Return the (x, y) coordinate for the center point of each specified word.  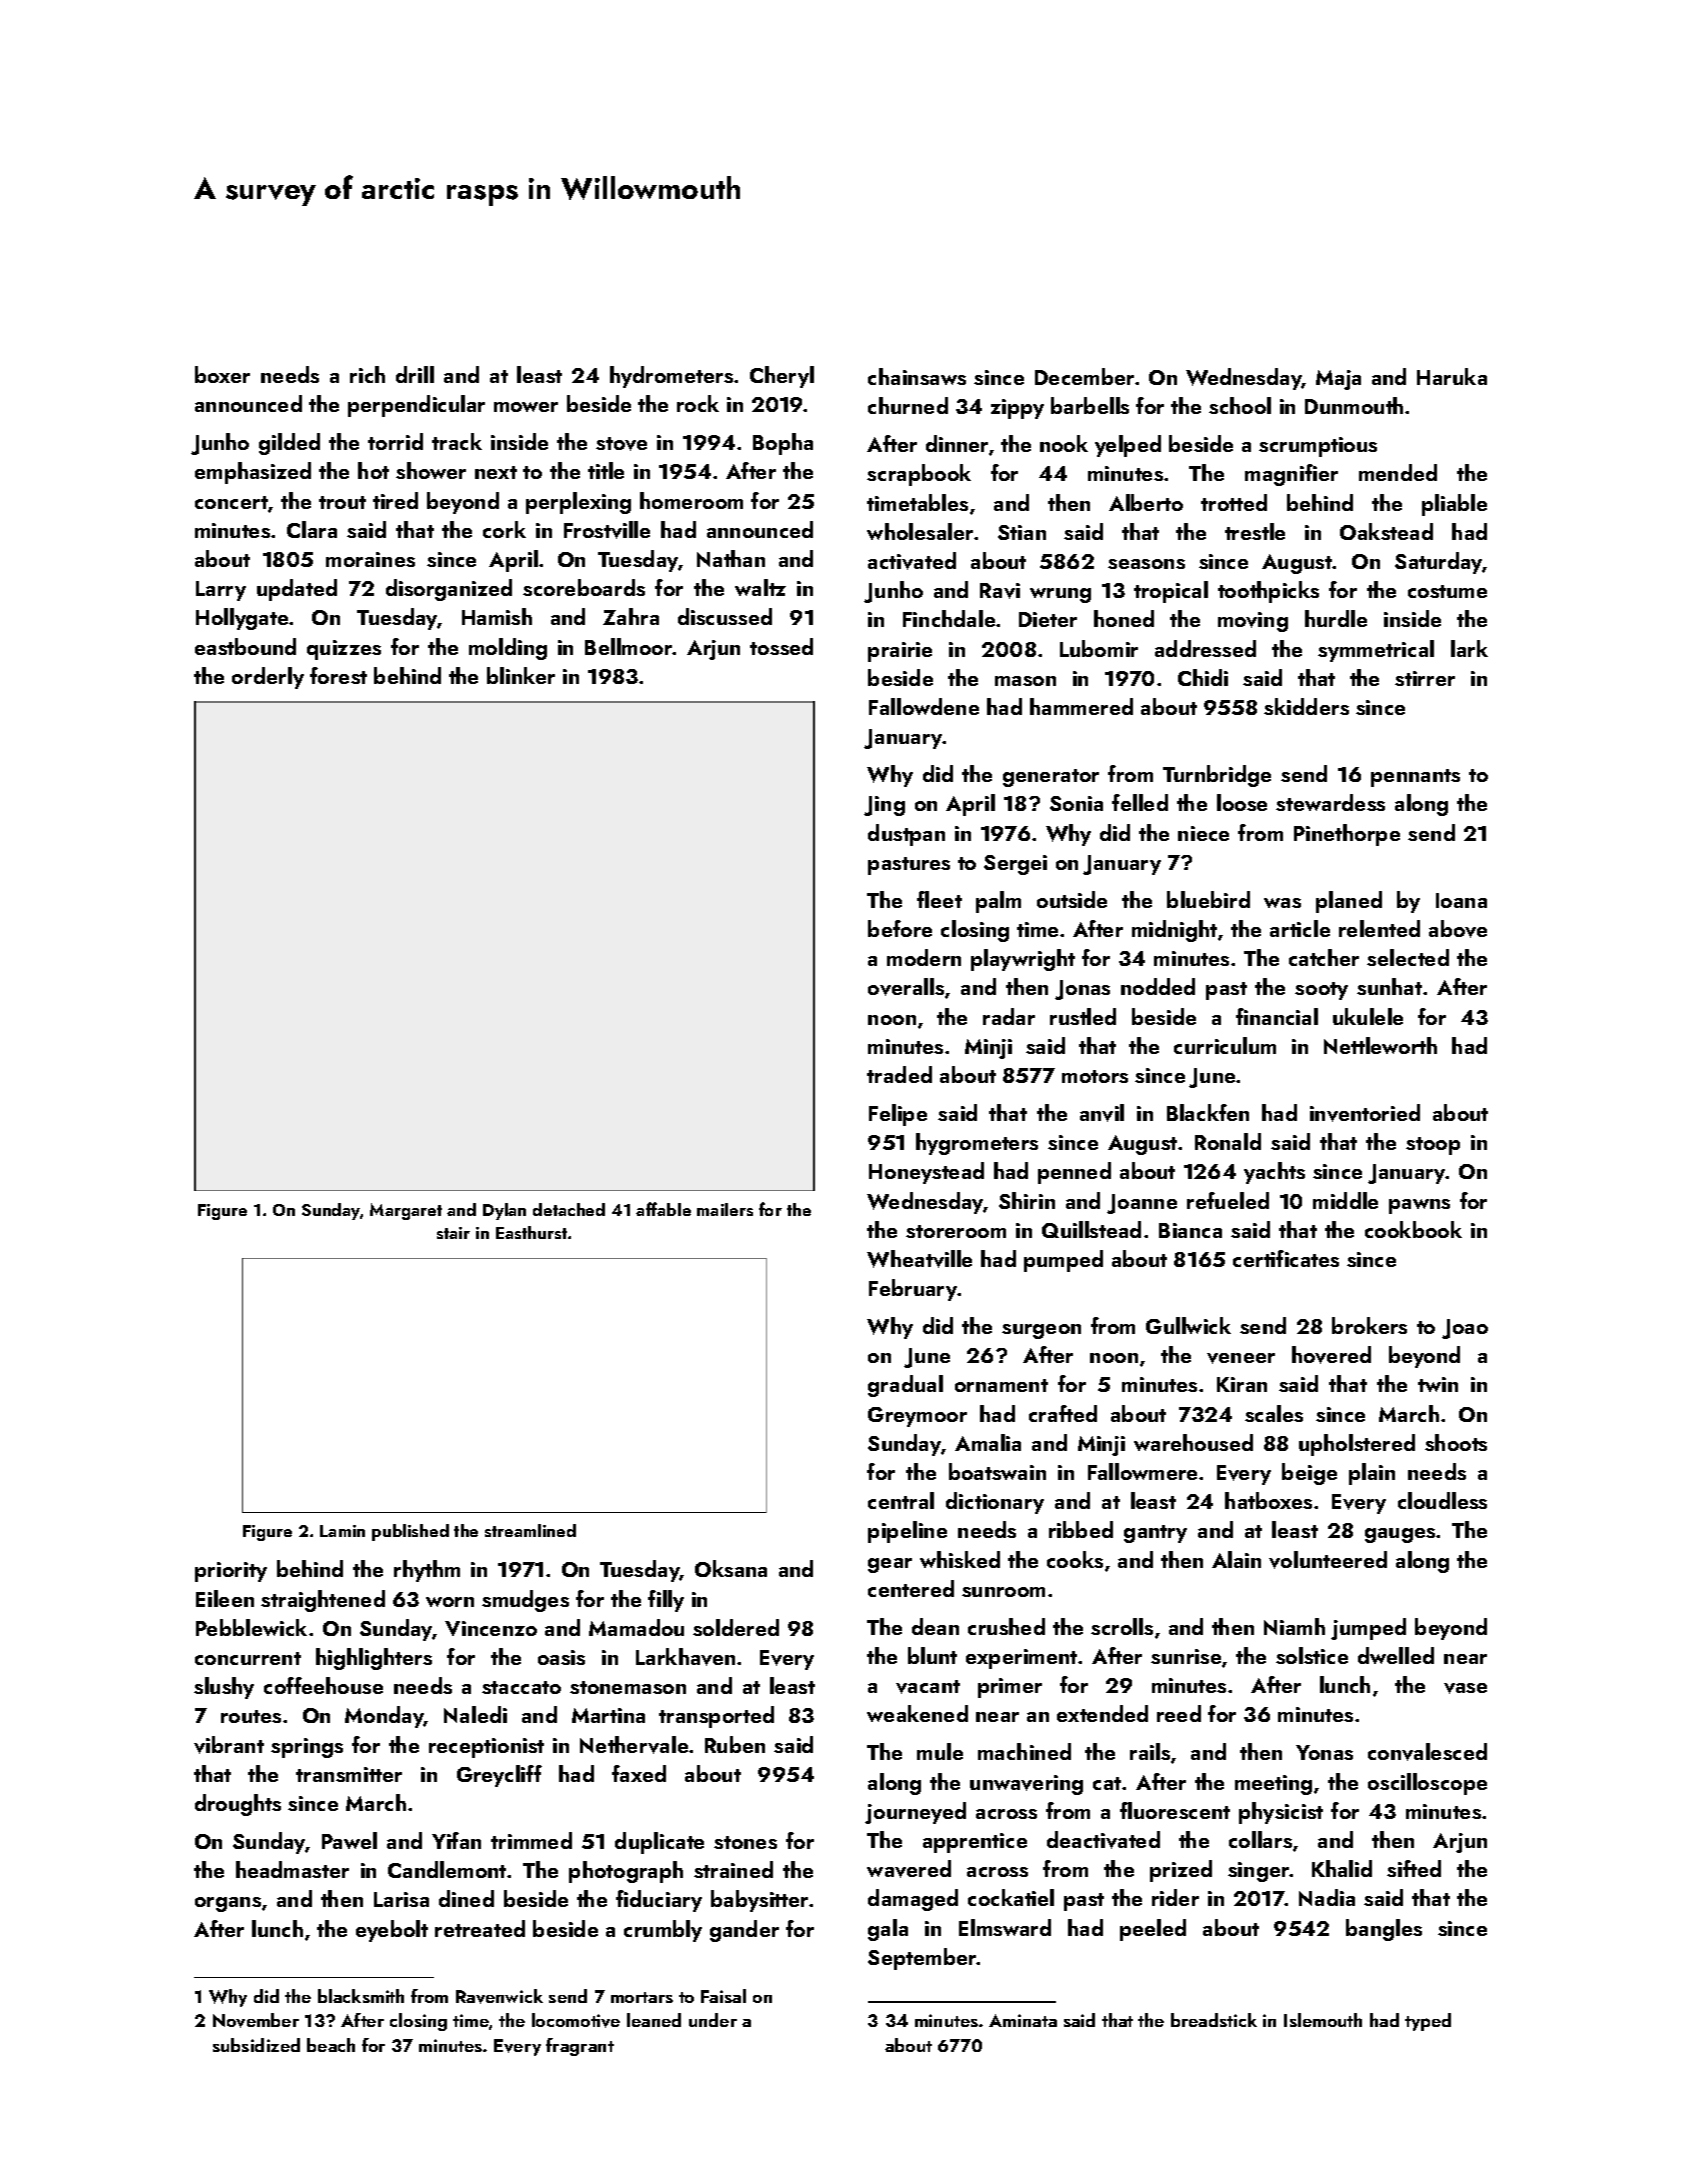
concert (231, 502)
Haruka (1452, 376)
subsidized (256, 2045)
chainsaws (917, 376)
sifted (1414, 1868)
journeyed (915, 1813)
